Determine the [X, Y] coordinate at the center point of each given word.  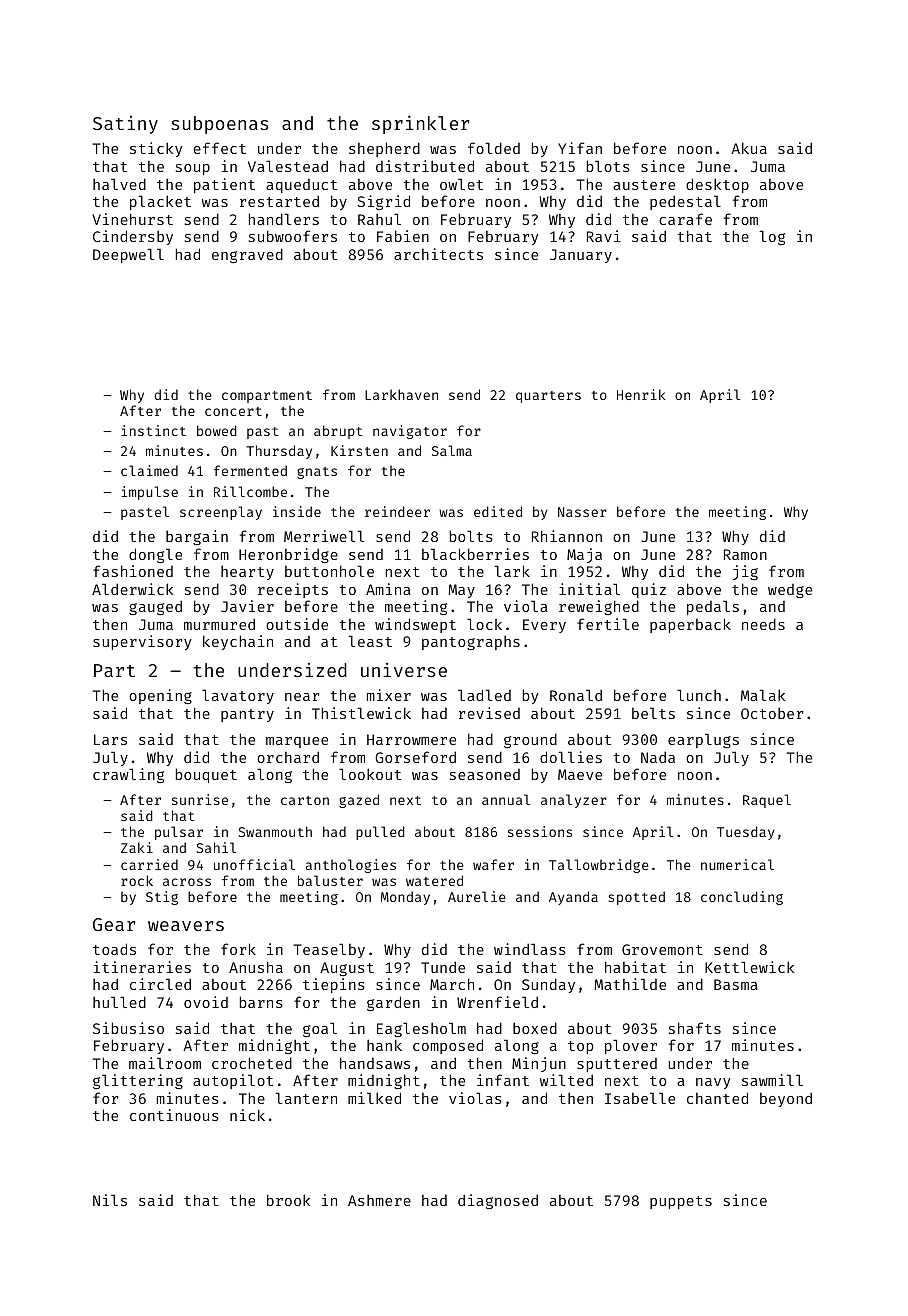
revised [489, 713]
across [187, 882]
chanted [717, 1098]
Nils [110, 1200]
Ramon [745, 554]
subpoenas [220, 125]
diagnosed [498, 1201]
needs [763, 624]
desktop [717, 185]
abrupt [338, 432]
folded [494, 148]
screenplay [221, 513]
